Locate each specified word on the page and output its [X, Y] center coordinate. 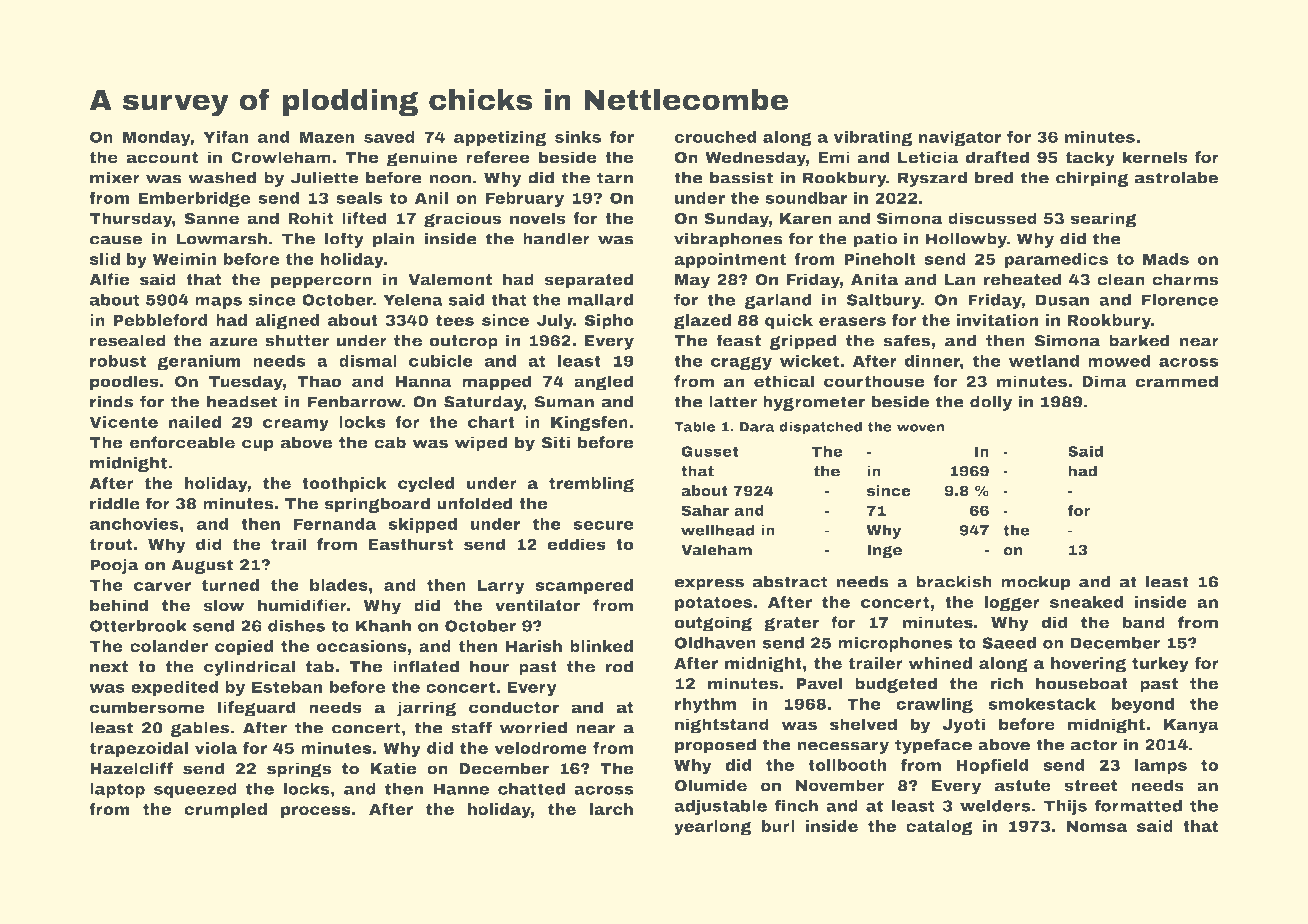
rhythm [705, 705]
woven [920, 428]
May [692, 281]
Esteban [287, 687]
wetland [1043, 361]
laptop [117, 790]
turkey [1160, 665]
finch [796, 805]
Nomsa [1097, 826]
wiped [481, 444]
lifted [364, 218]
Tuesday [246, 383]
